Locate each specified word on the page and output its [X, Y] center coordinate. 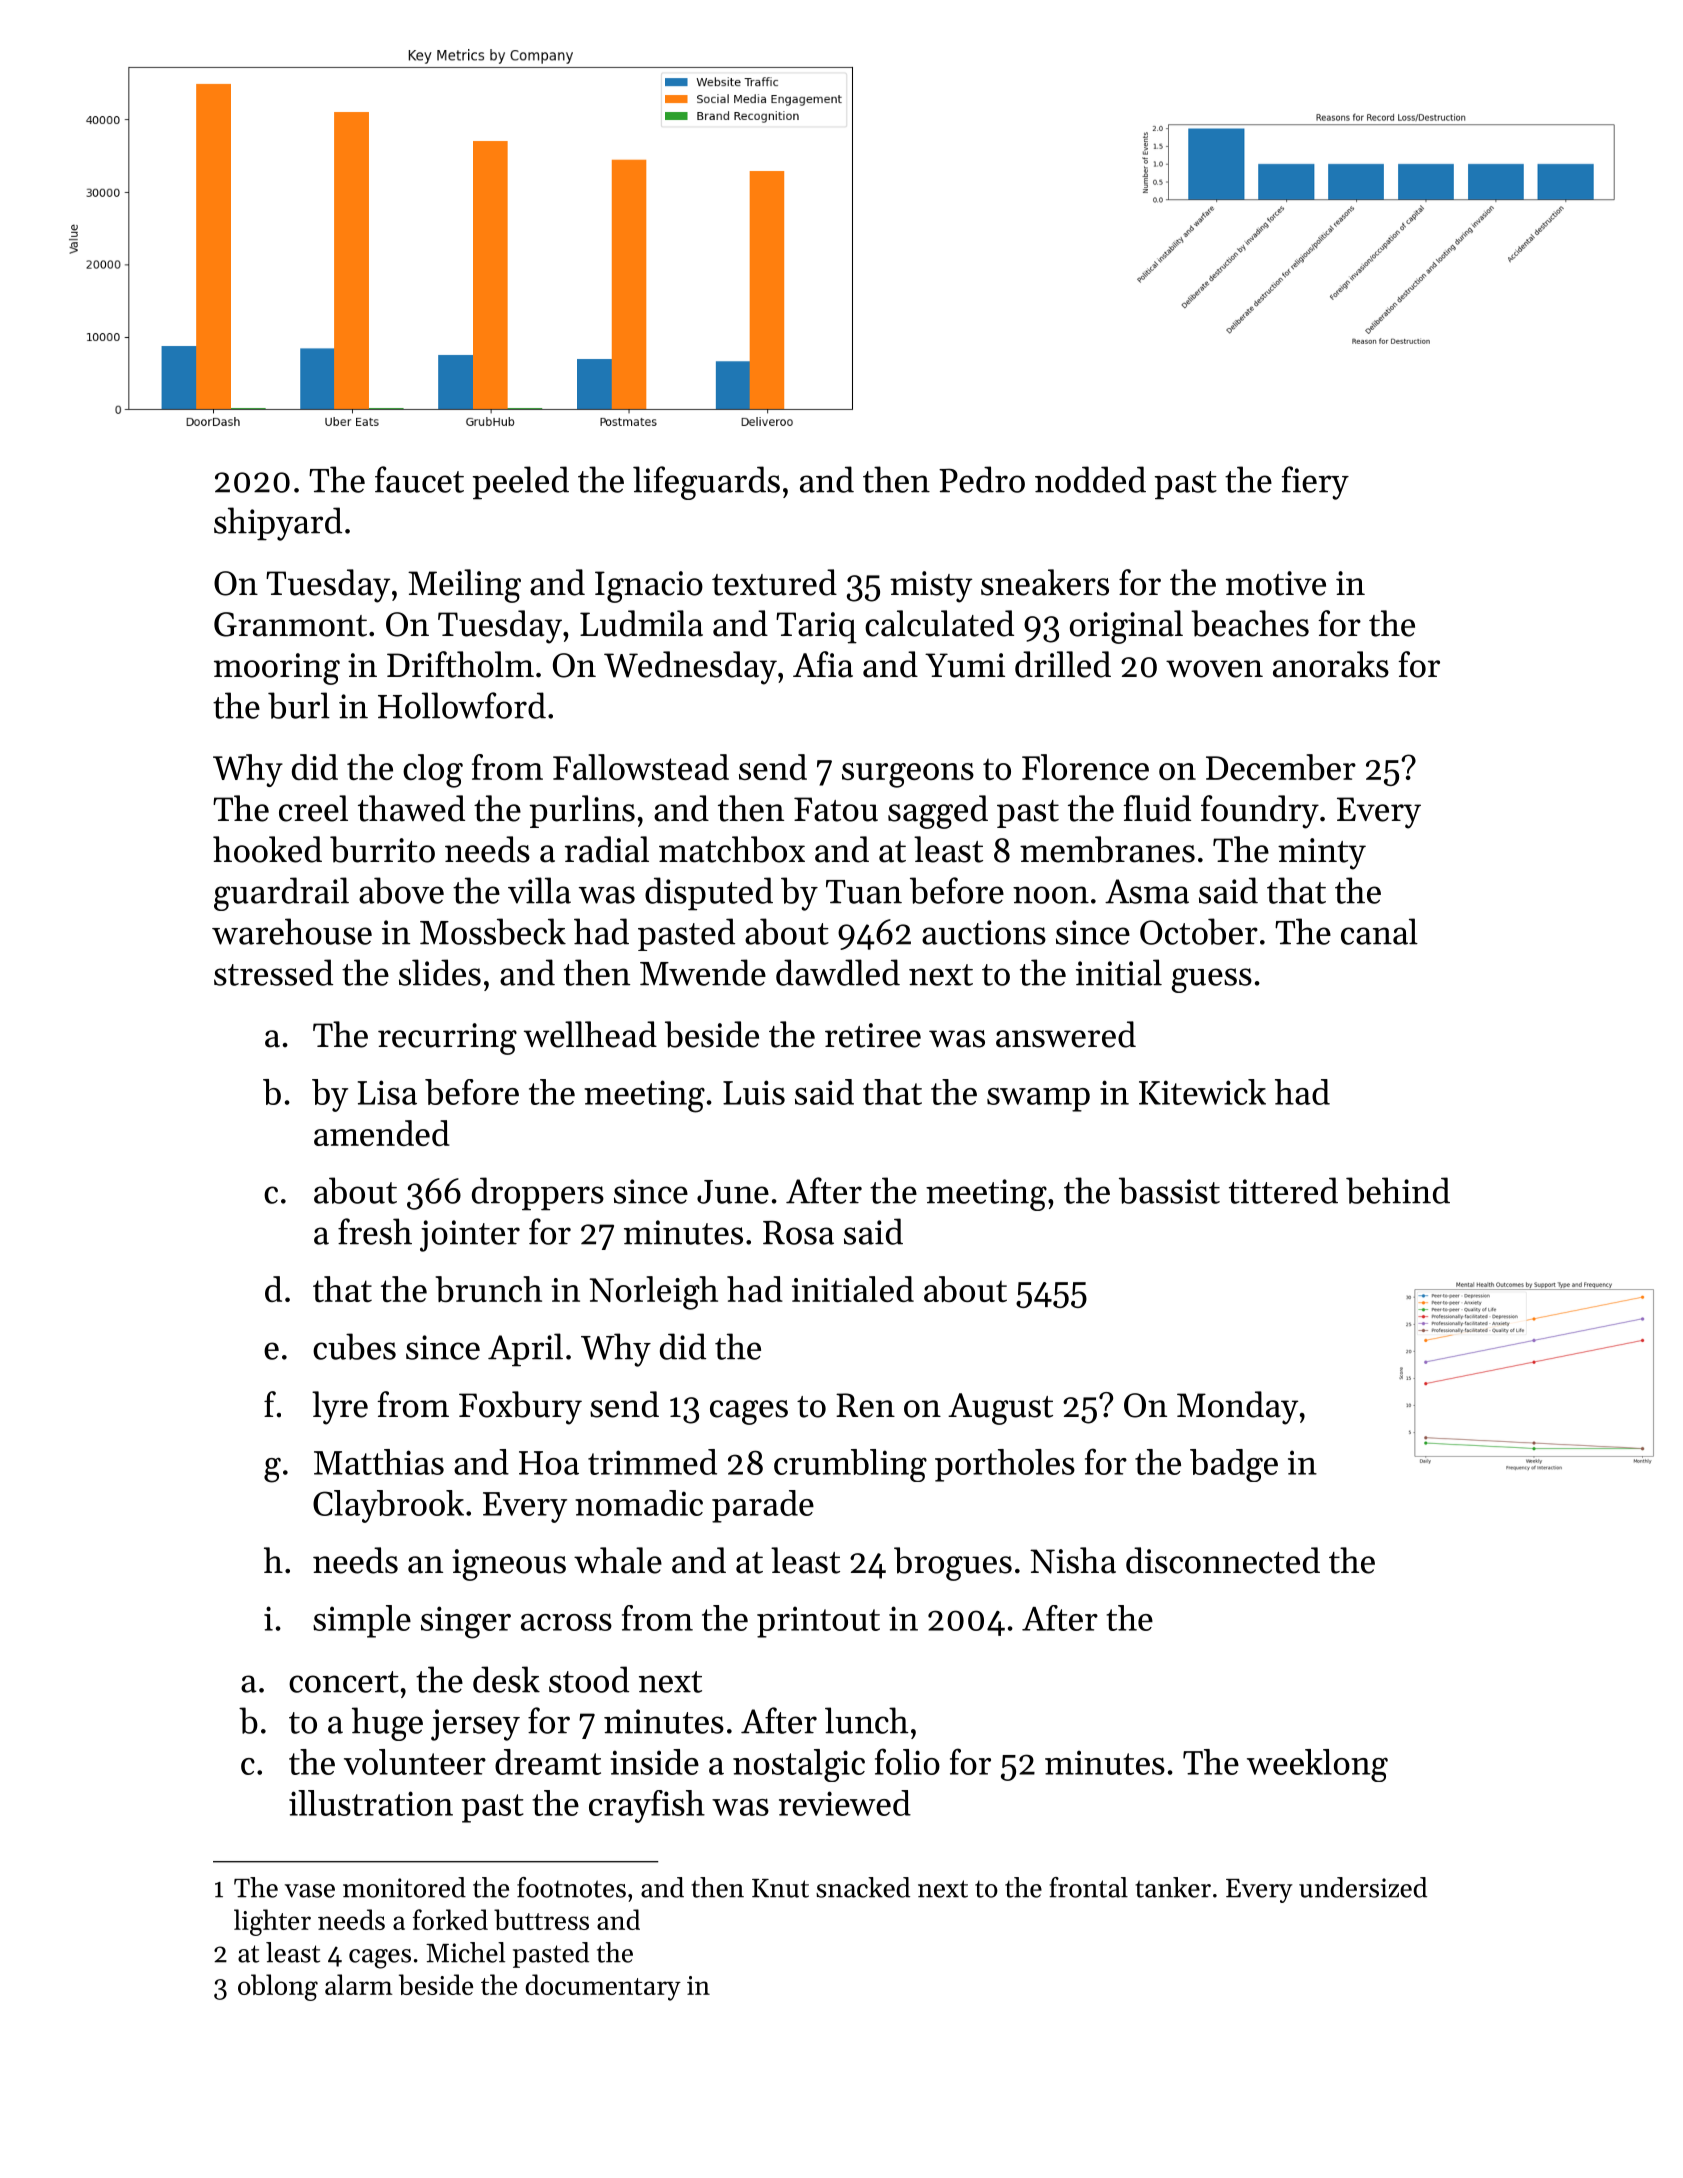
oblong [278, 1987]
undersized [1363, 1887]
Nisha [1073, 1560]
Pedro [982, 479]
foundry [1260, 812]
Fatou [836, 809]
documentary [603, 1987]
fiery [1315, 483]
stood [589, 1679]
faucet [419, 479]
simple [362, 1621]
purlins [582, 811]
